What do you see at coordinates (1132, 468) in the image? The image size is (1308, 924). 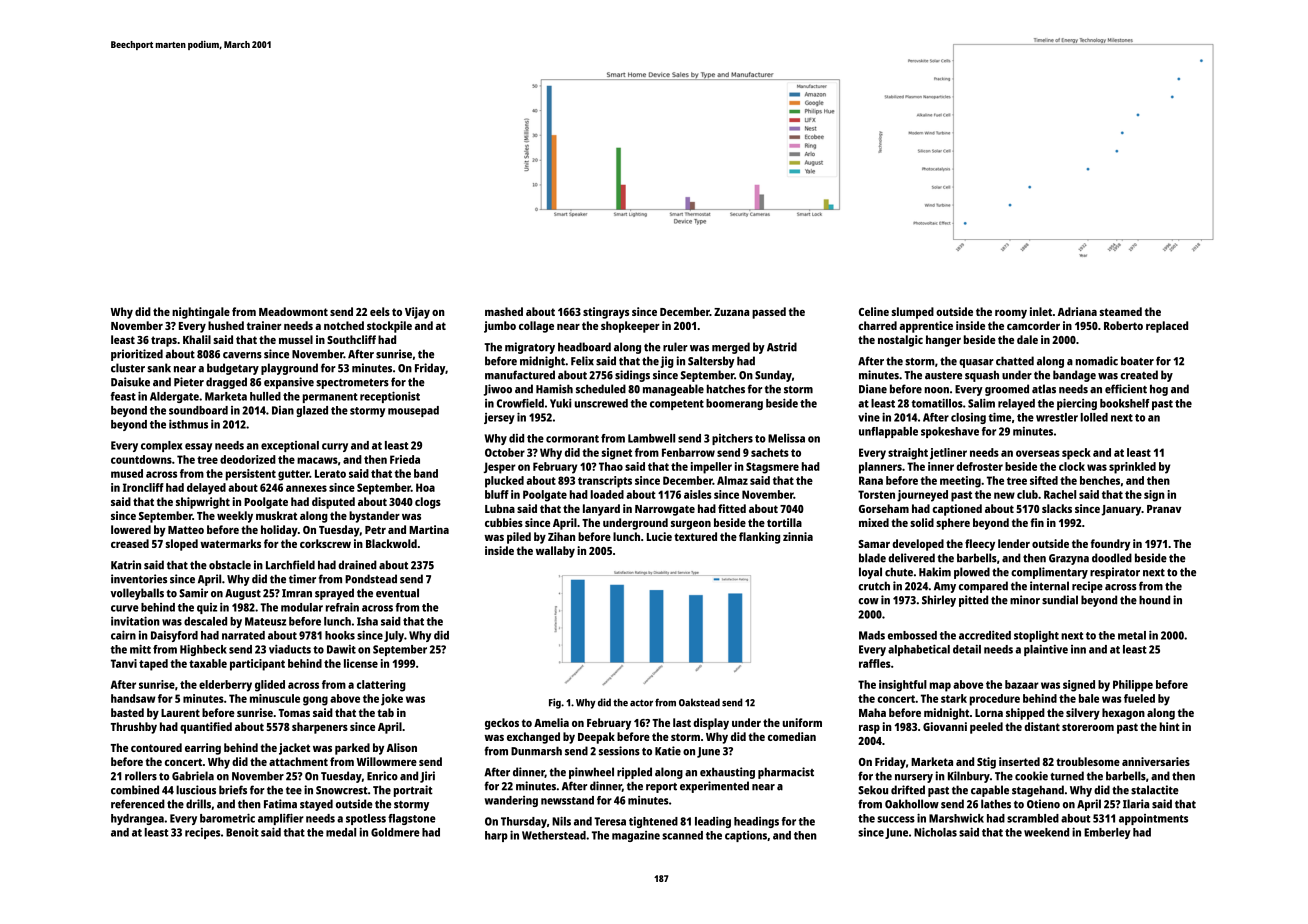 I see `sprinkled` at bounding box center [1132, 468].
